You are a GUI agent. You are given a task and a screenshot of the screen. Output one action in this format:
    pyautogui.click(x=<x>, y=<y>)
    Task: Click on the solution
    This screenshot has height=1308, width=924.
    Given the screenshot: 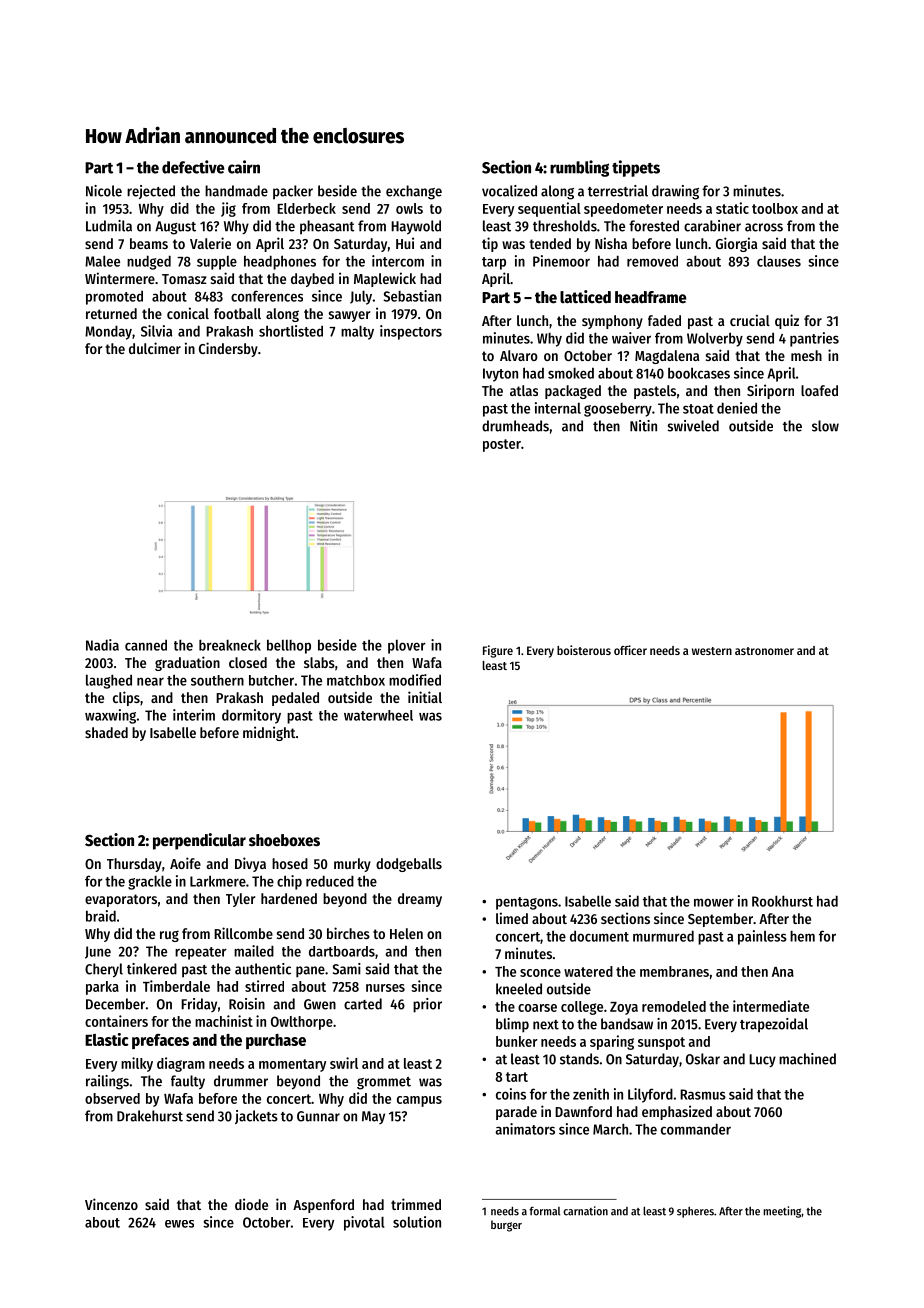 What is the action you would take?
    pyautogui.click(x=417, y=1222)
